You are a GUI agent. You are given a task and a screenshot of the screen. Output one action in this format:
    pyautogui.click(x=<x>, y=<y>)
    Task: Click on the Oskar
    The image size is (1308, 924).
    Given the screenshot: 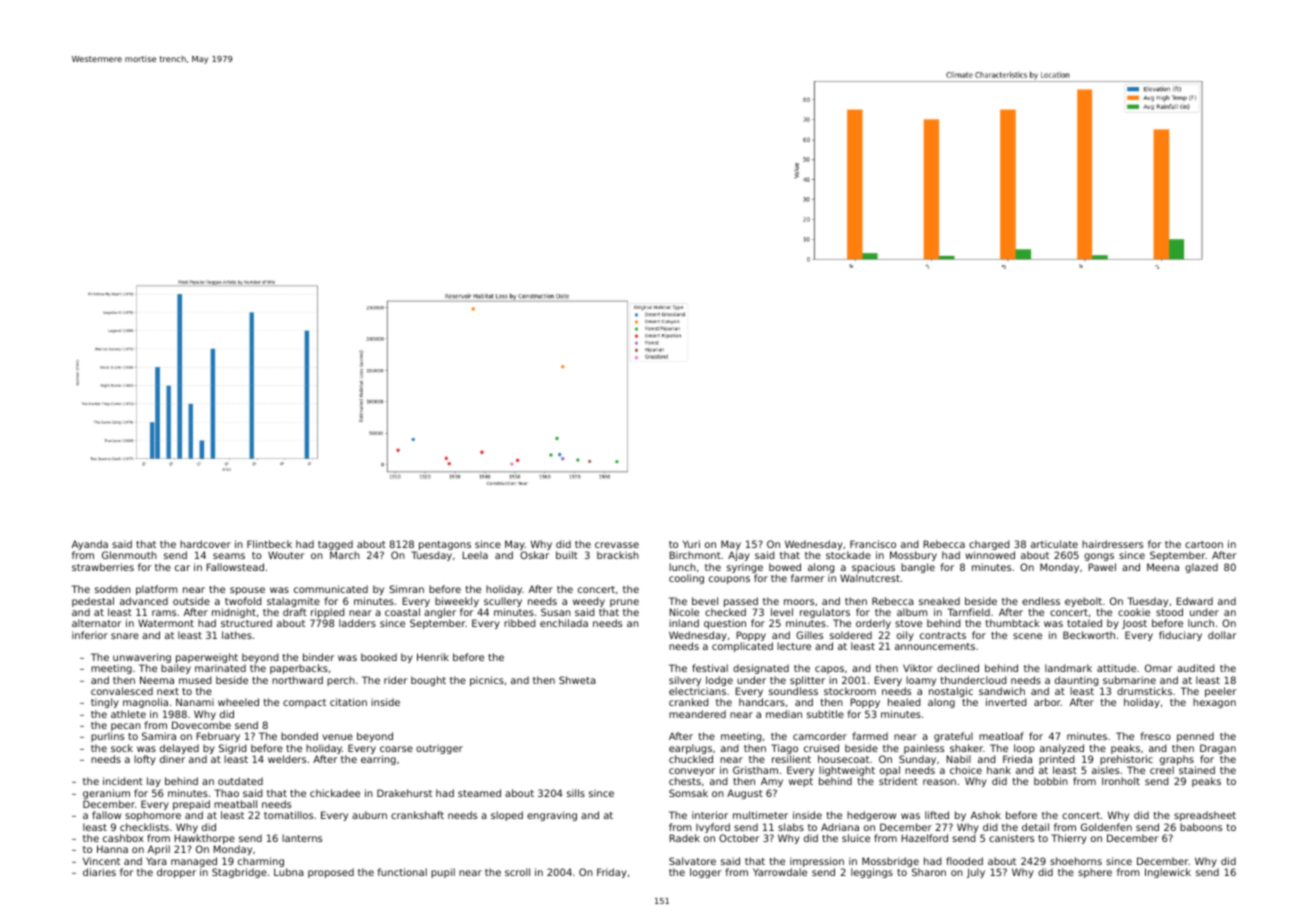 What is the action you would take?
    pyautogui.click(x=534, y=555)
